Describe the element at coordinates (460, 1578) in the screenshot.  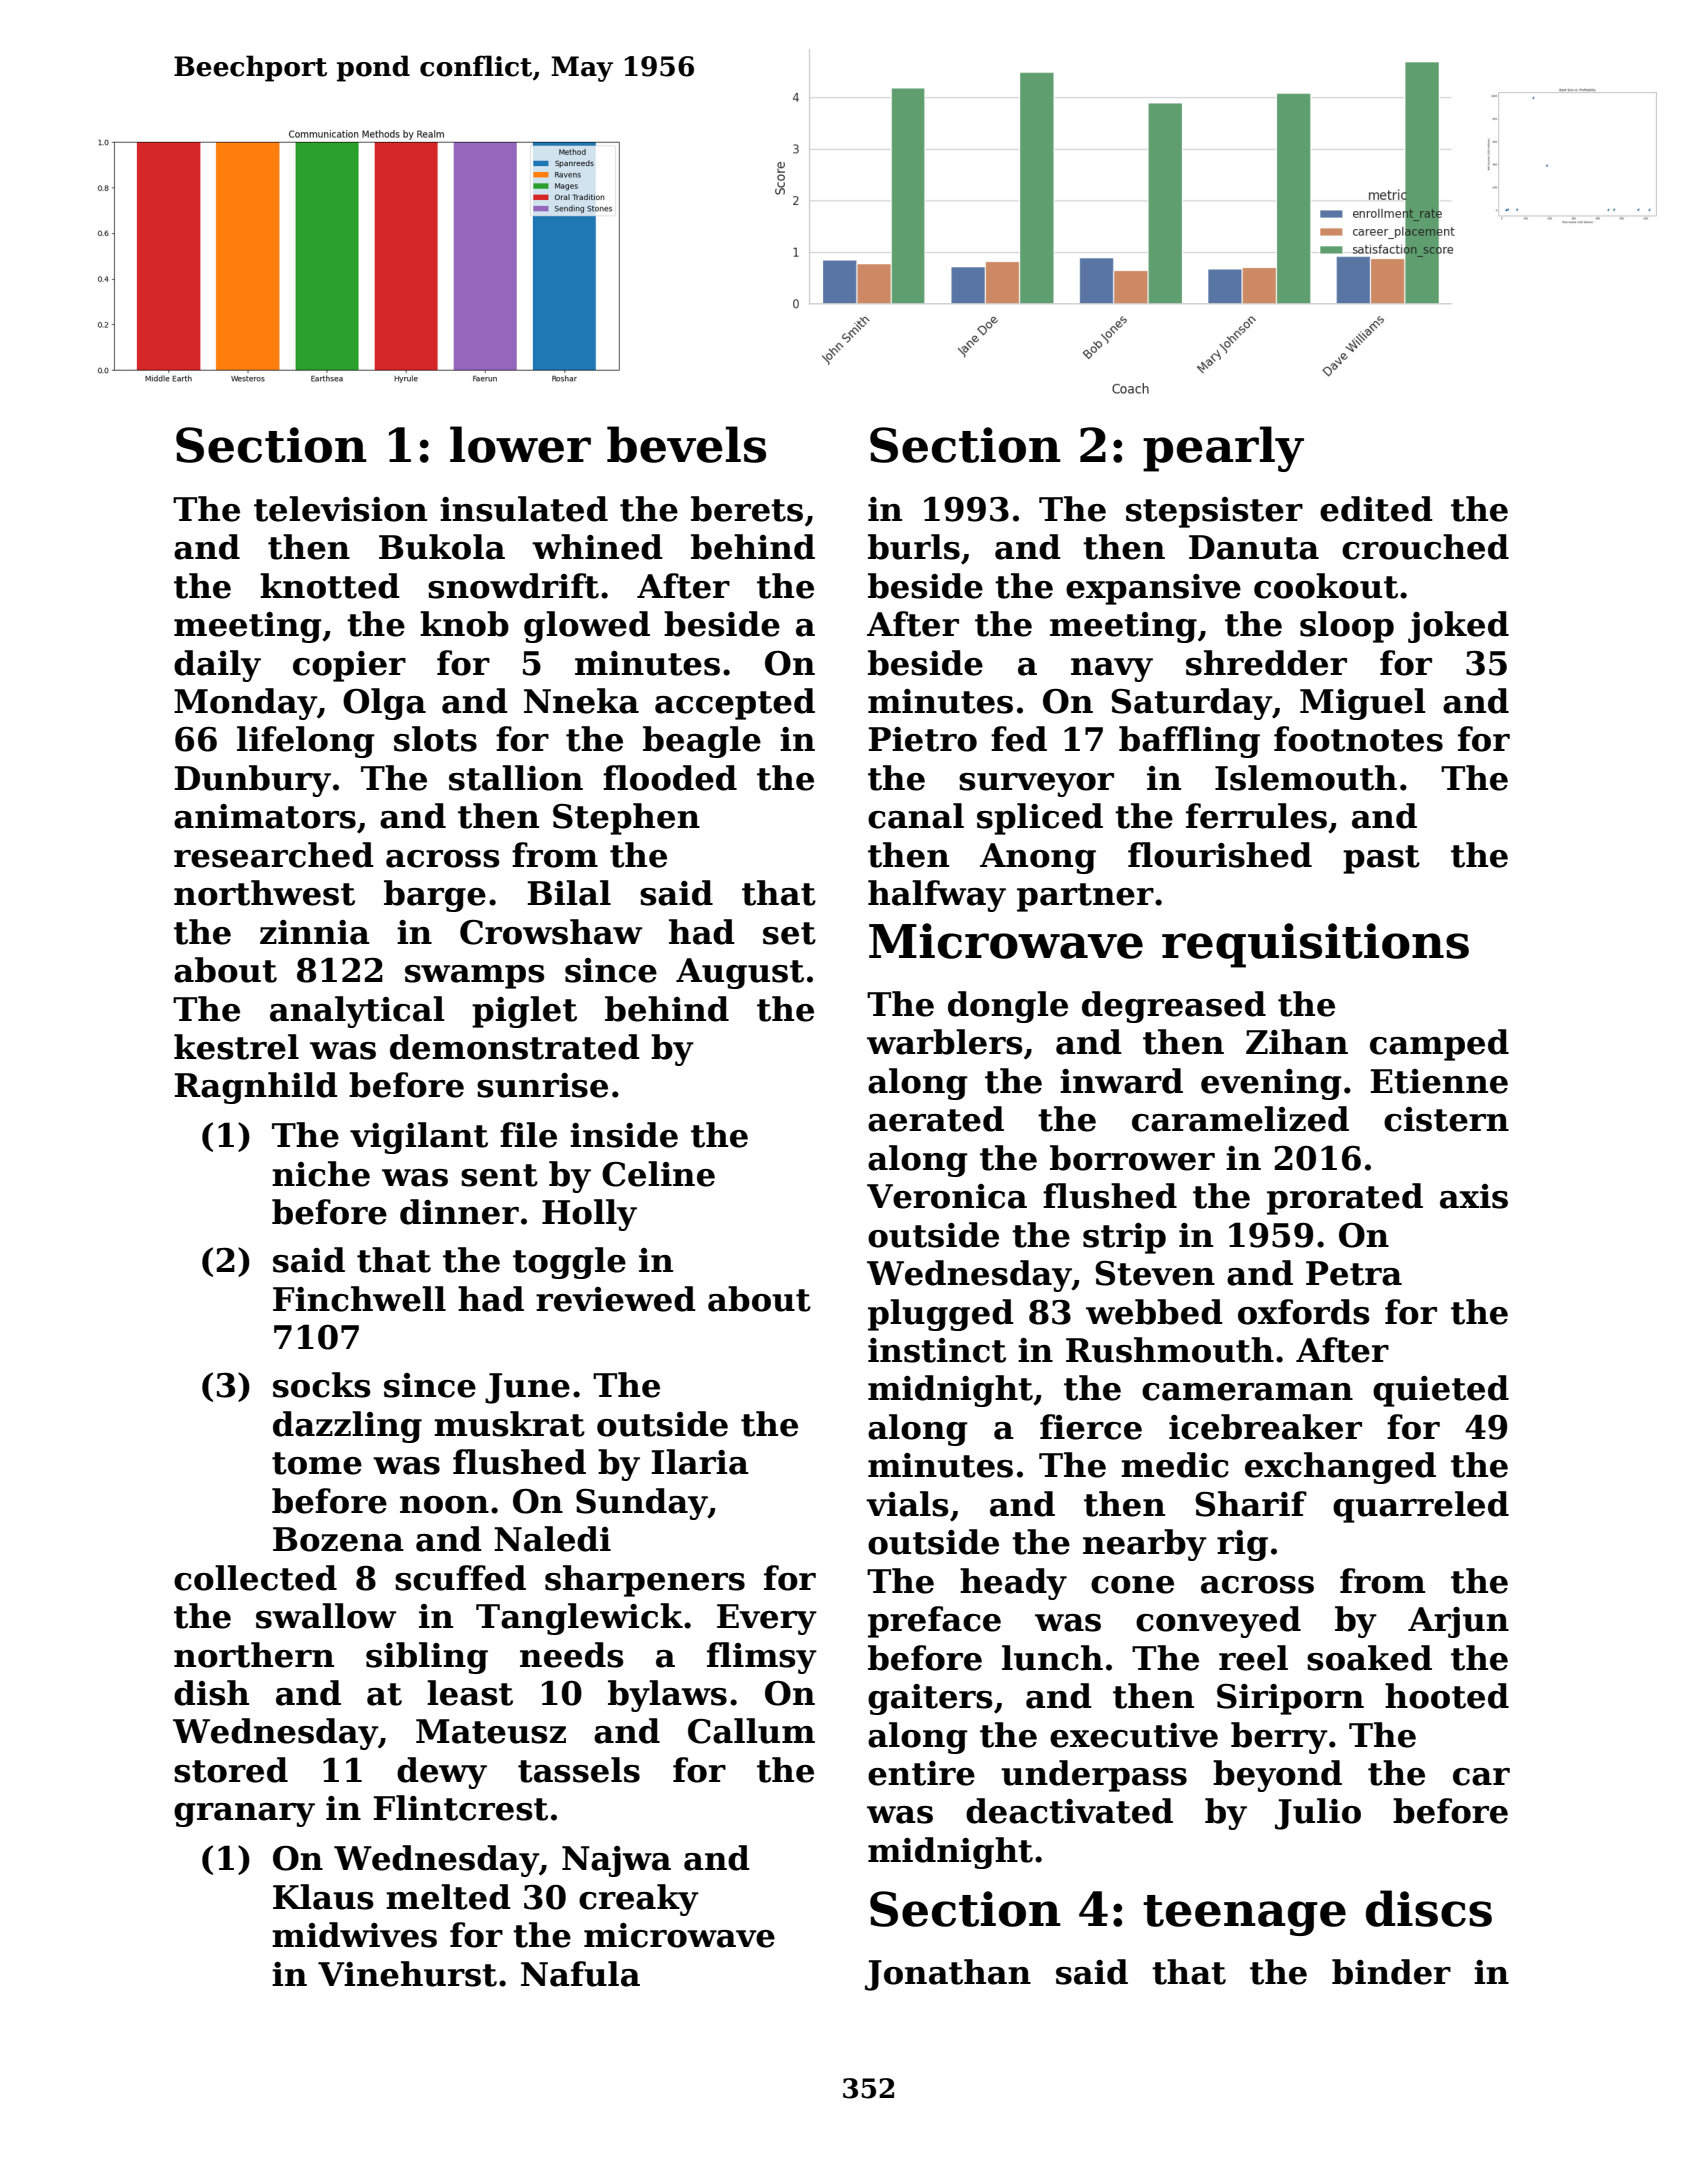
I see `scuffed` at that location.
